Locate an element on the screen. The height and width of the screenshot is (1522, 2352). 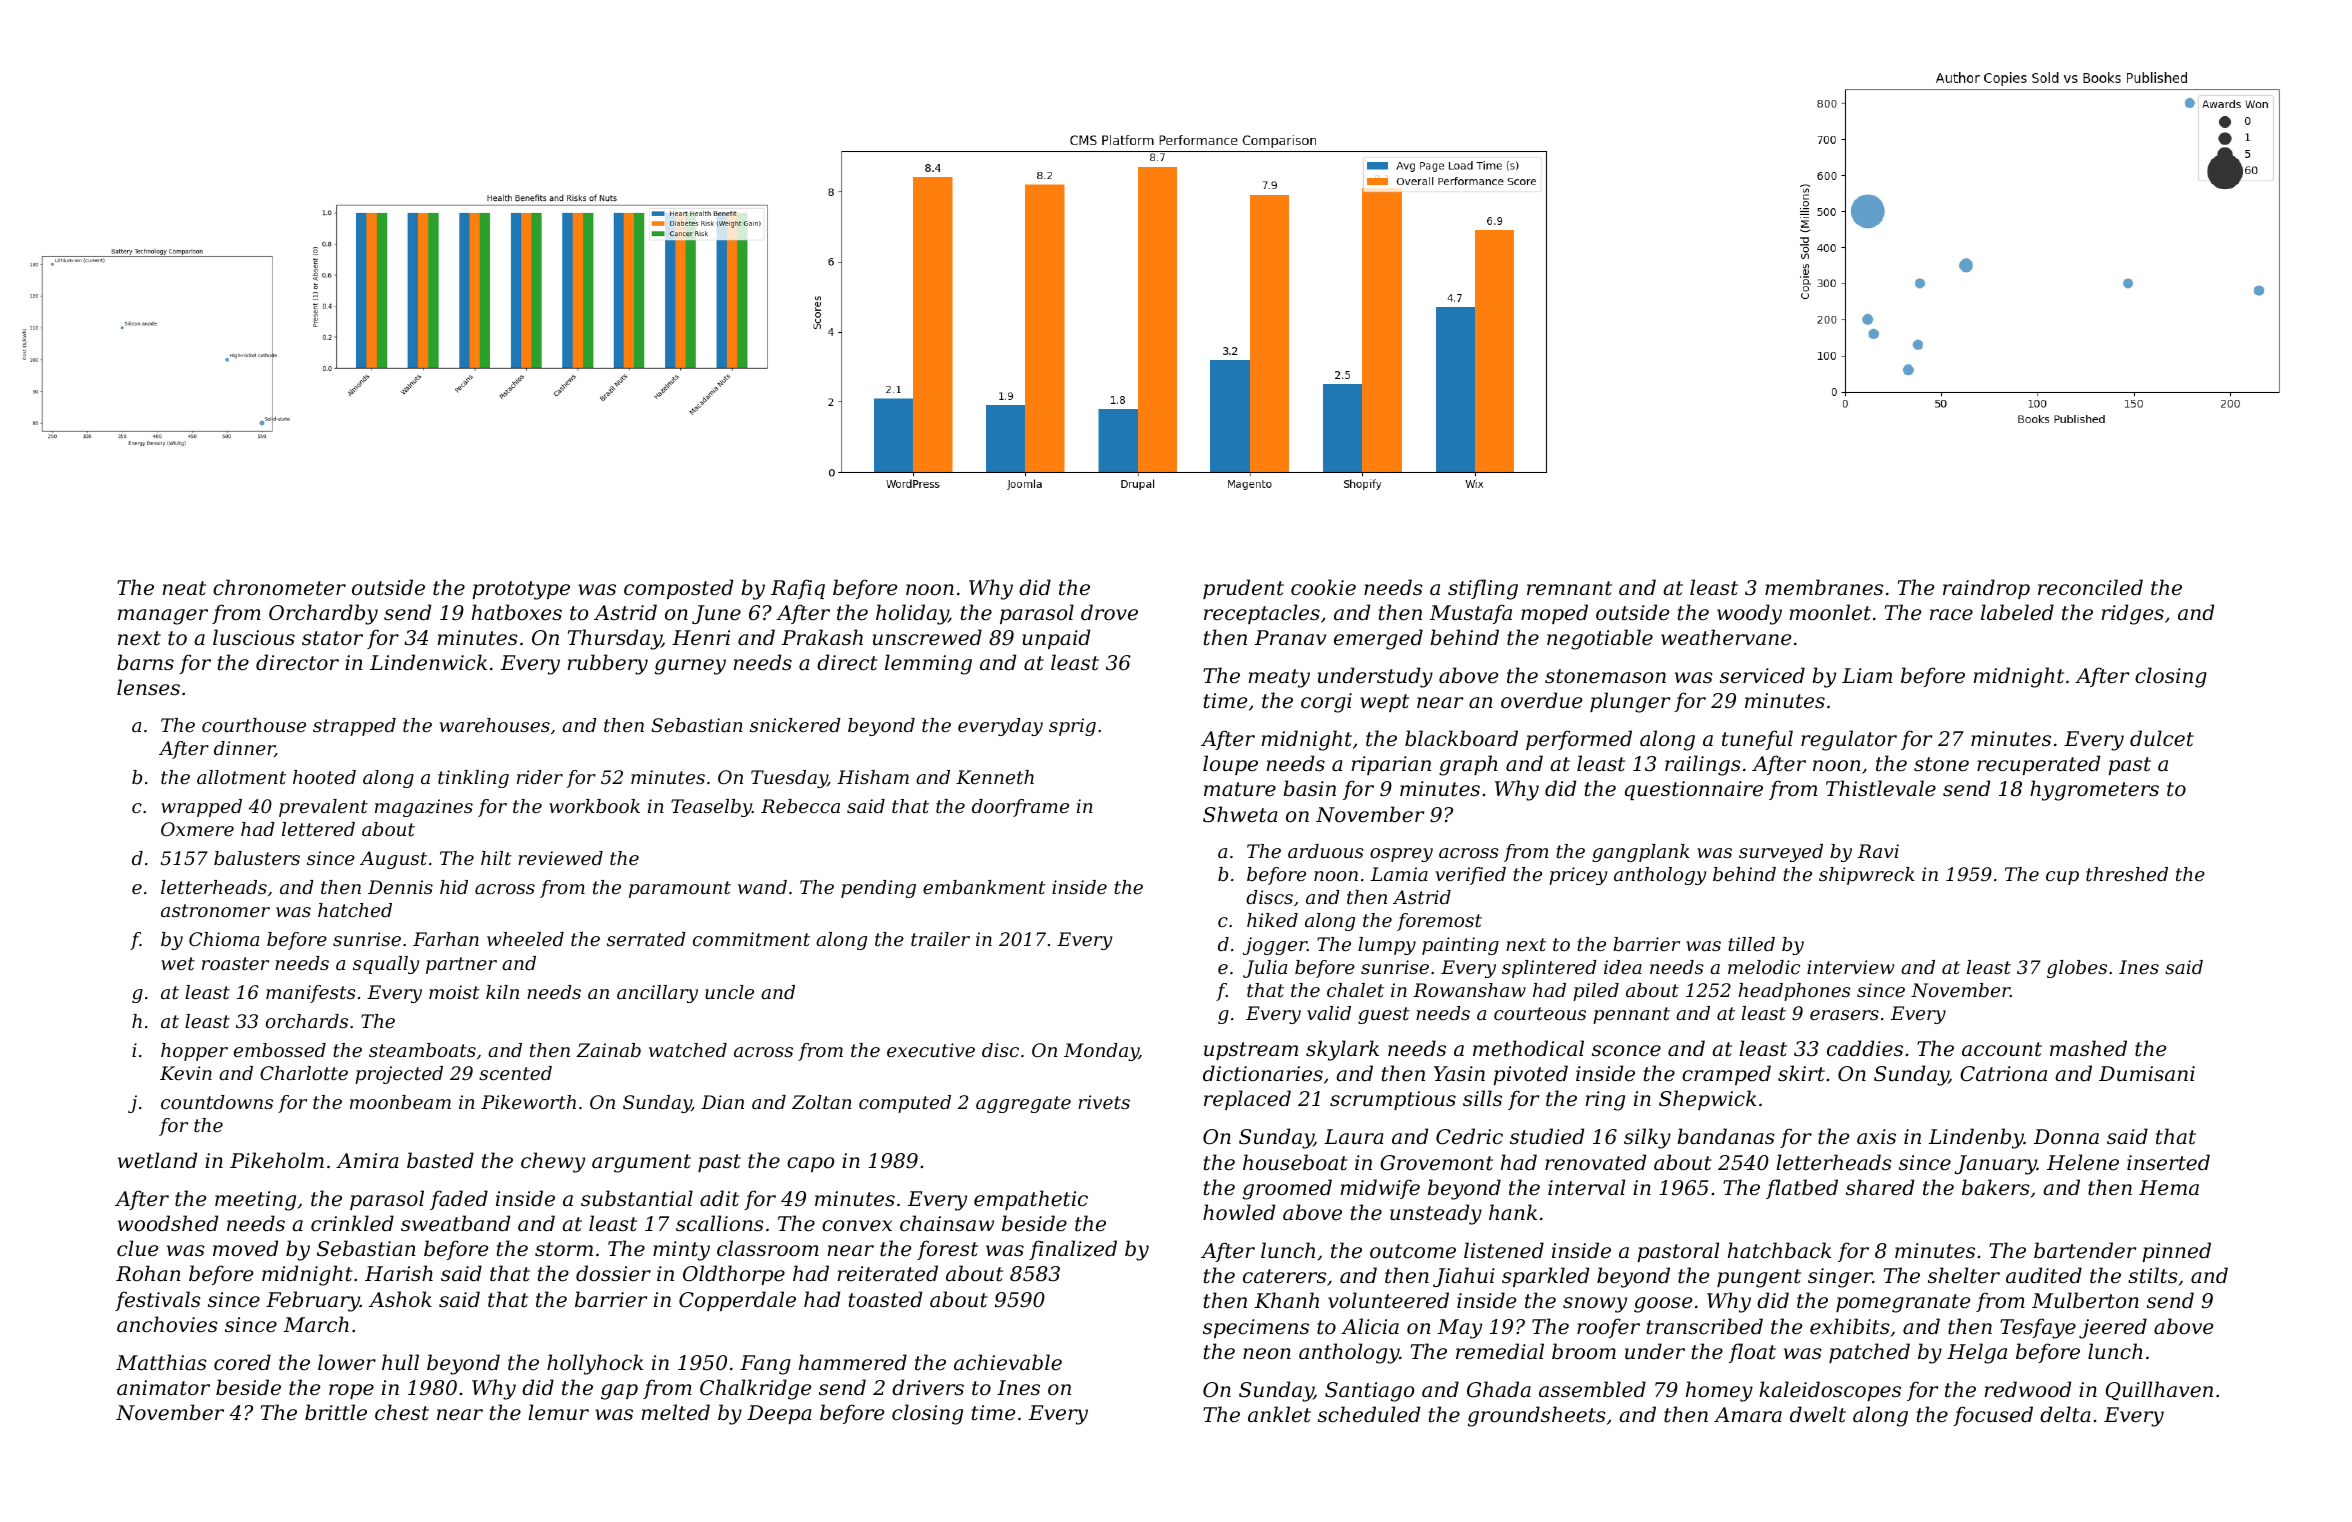
questionnaire is located at coordinates (1694, 790).
